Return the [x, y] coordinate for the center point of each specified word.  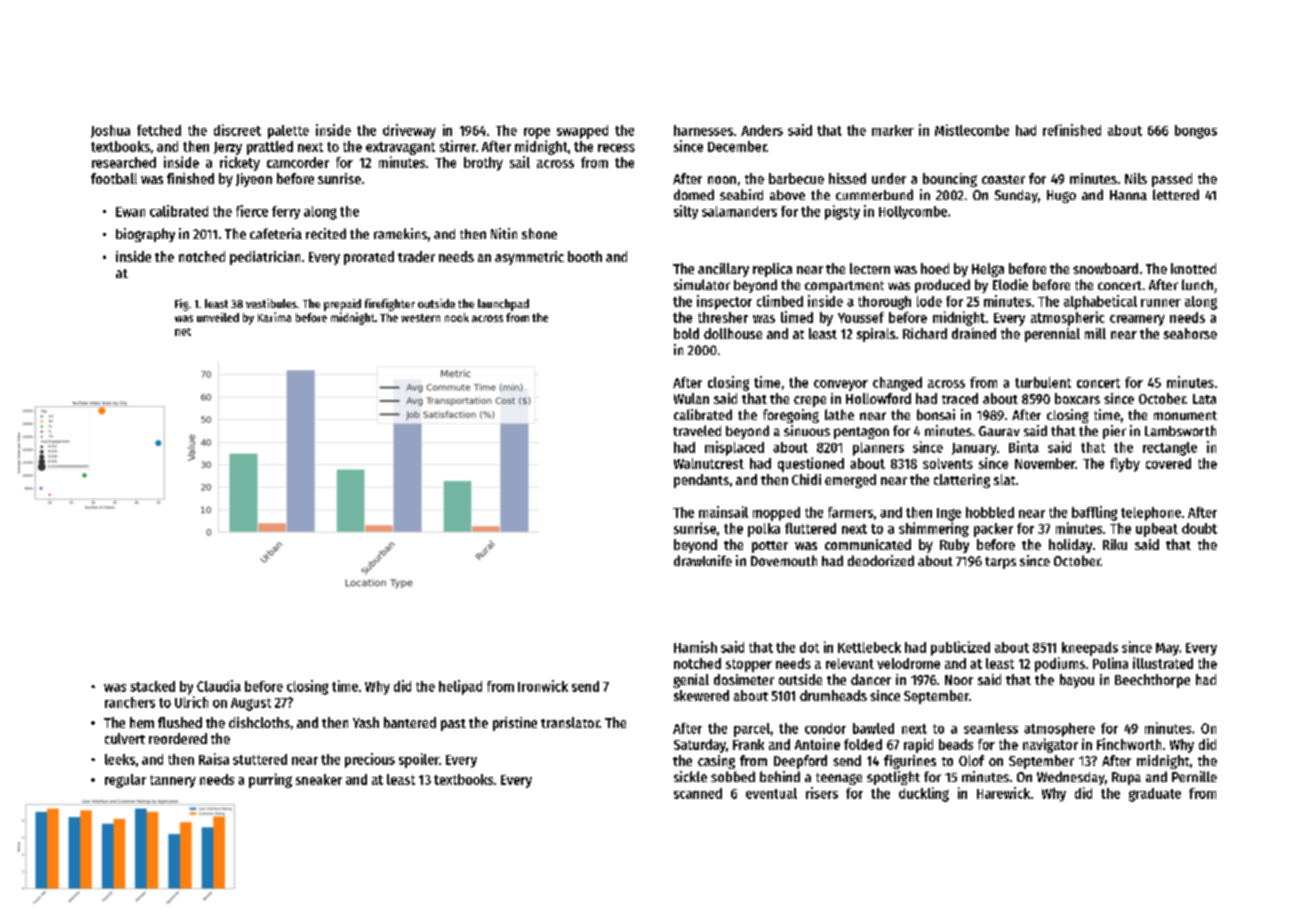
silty [686, 212]
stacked [152, 686]
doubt [1199, 528]
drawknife [703, 560]
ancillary [723, 270]
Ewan [130, 212]
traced [960, 398]
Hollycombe [913, 212]
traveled [697, 430]
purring [270, 780]
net [183, 332]
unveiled [218, 317]
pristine [515, 724]
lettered [1176, 194]
